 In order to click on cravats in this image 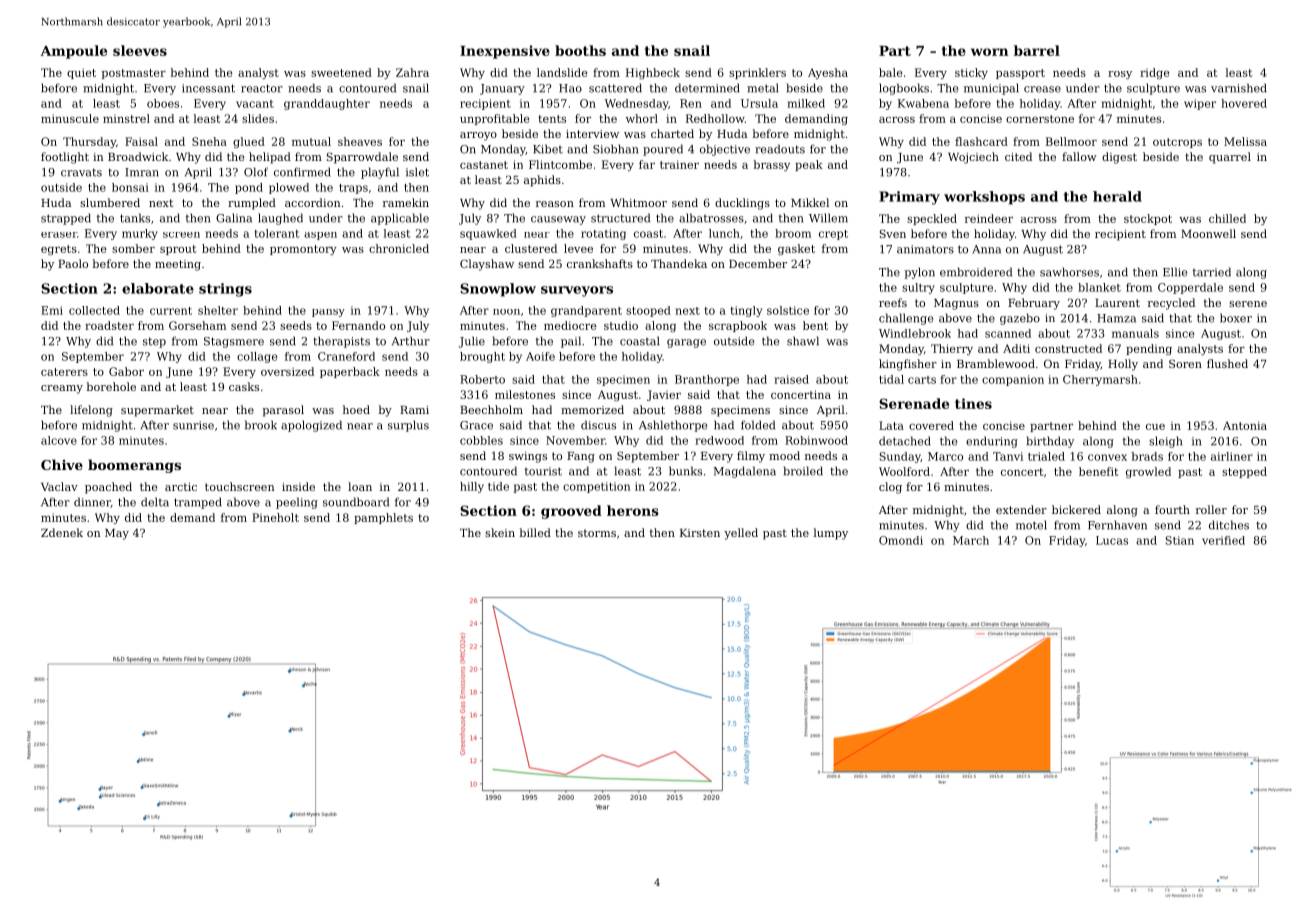, I will do `click(81, 172)`.
